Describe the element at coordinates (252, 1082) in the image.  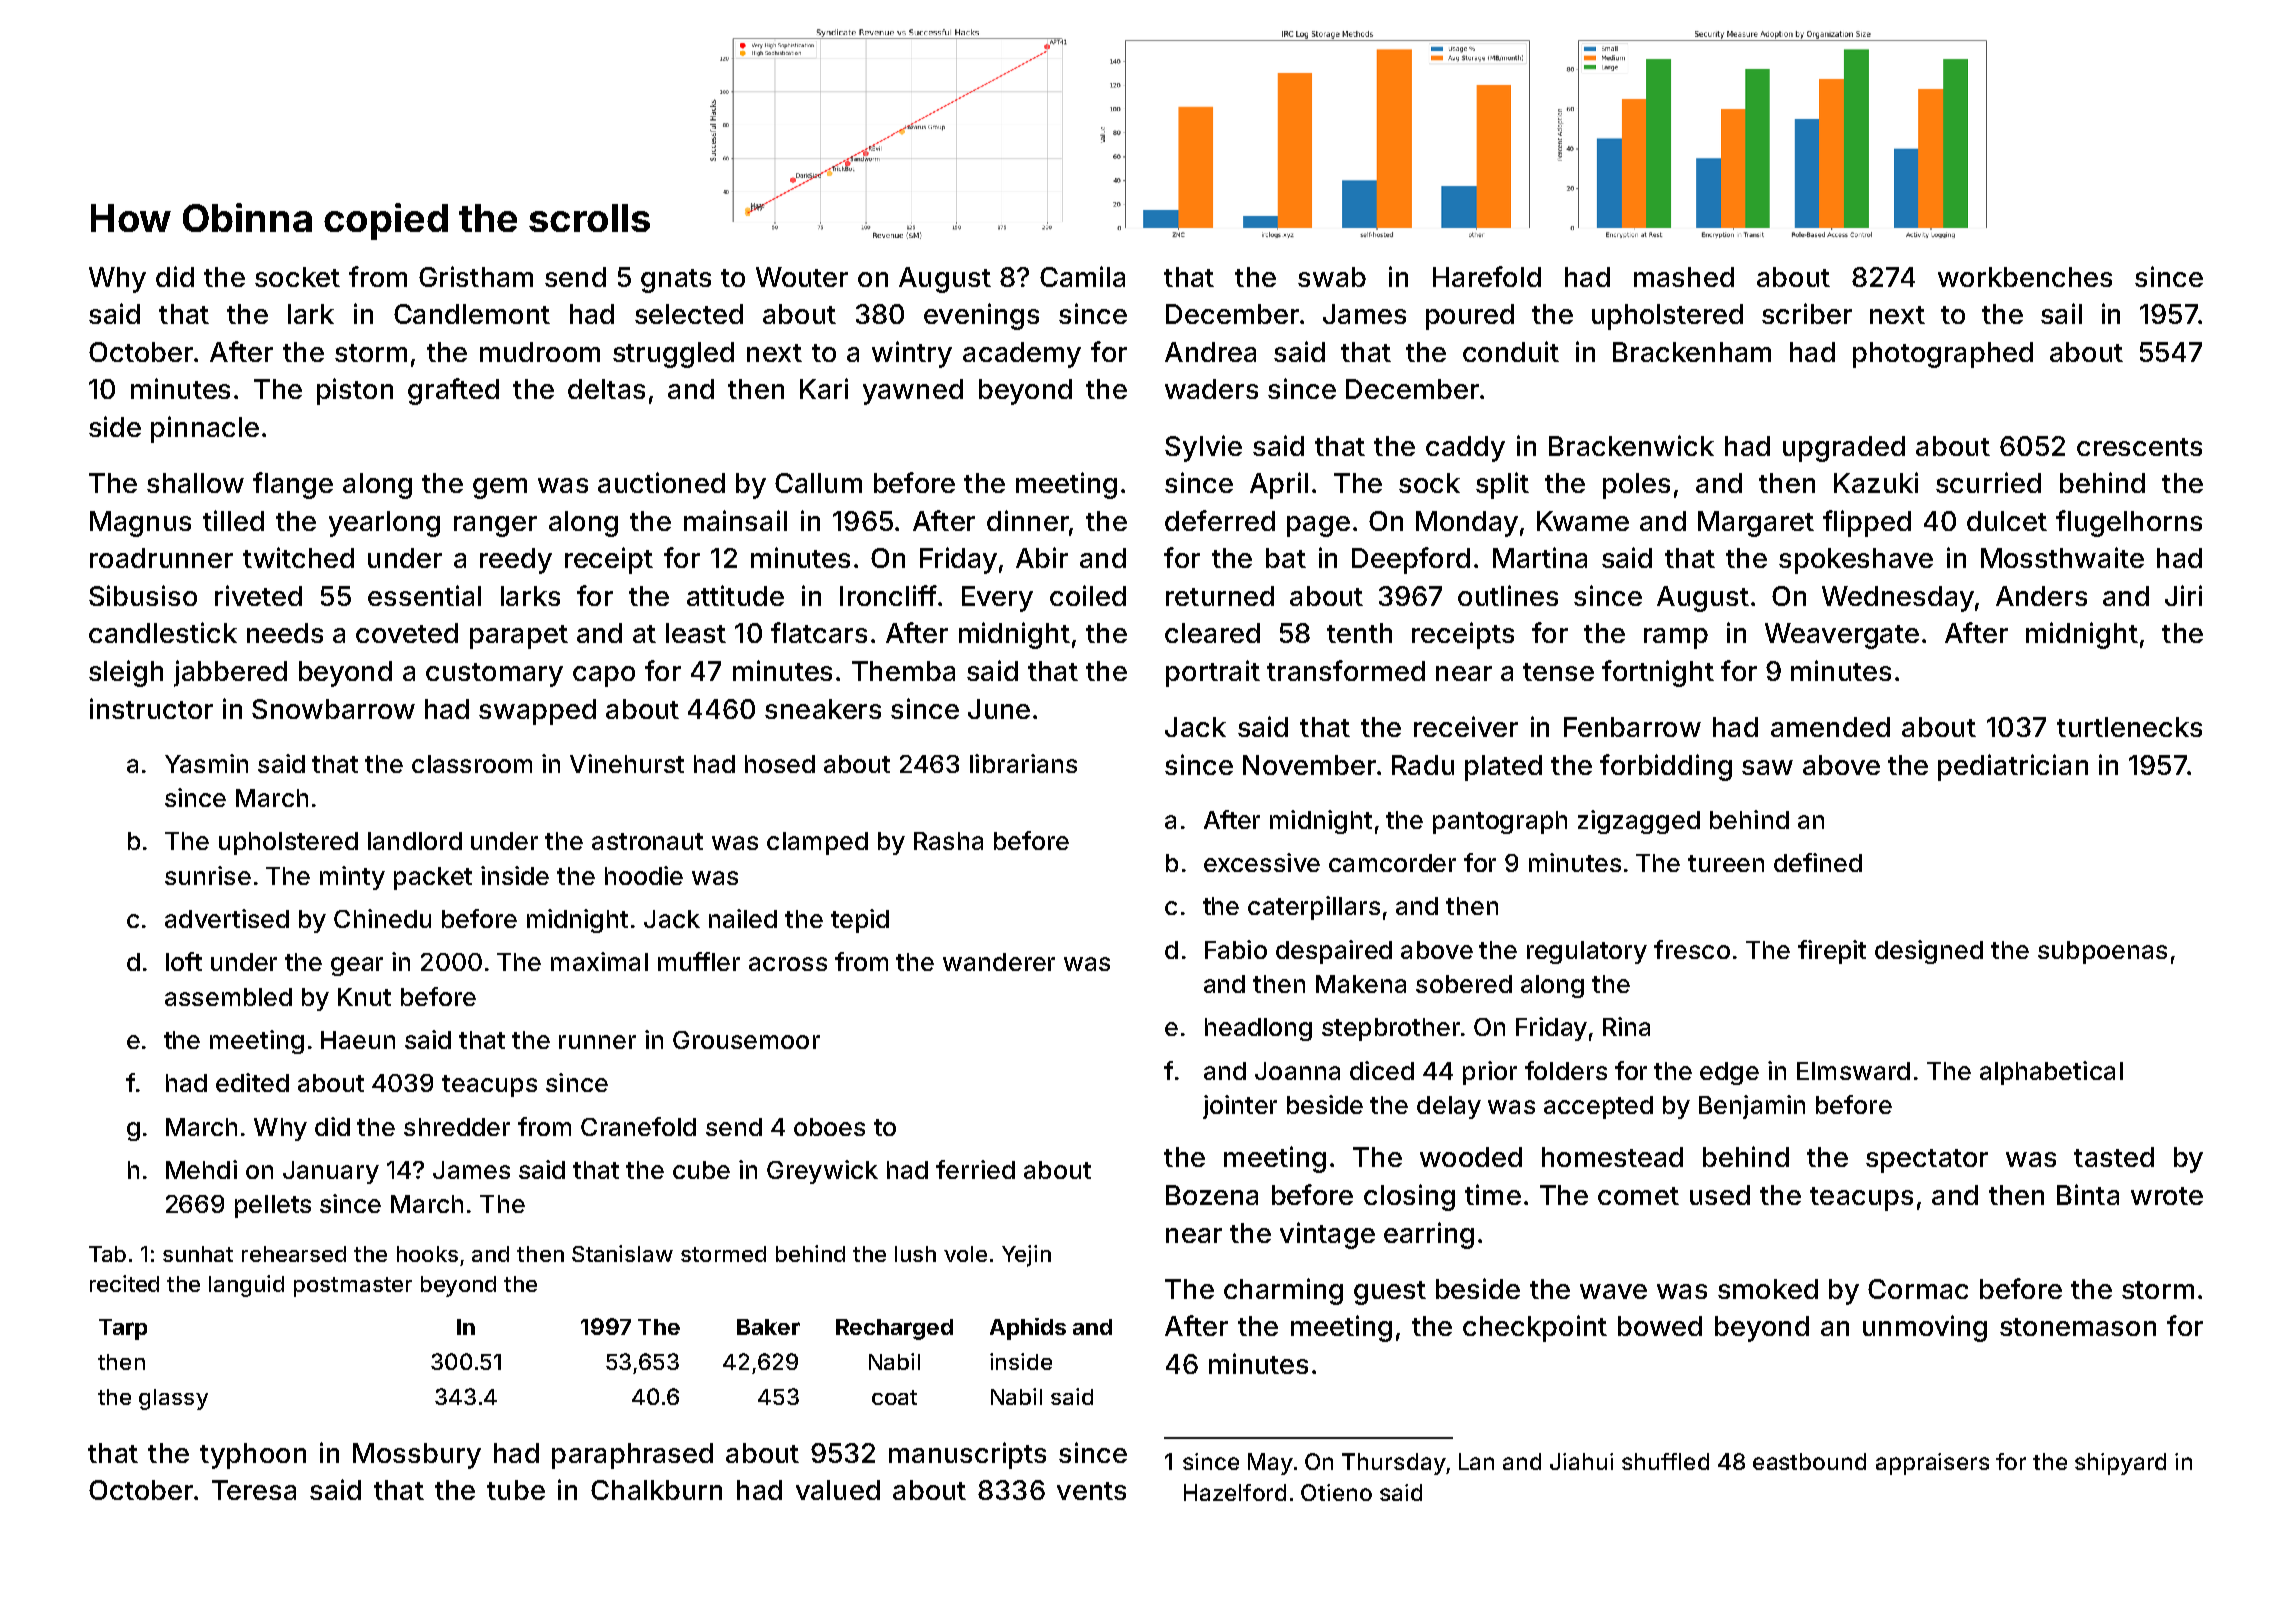
I see `edited` at that location.
